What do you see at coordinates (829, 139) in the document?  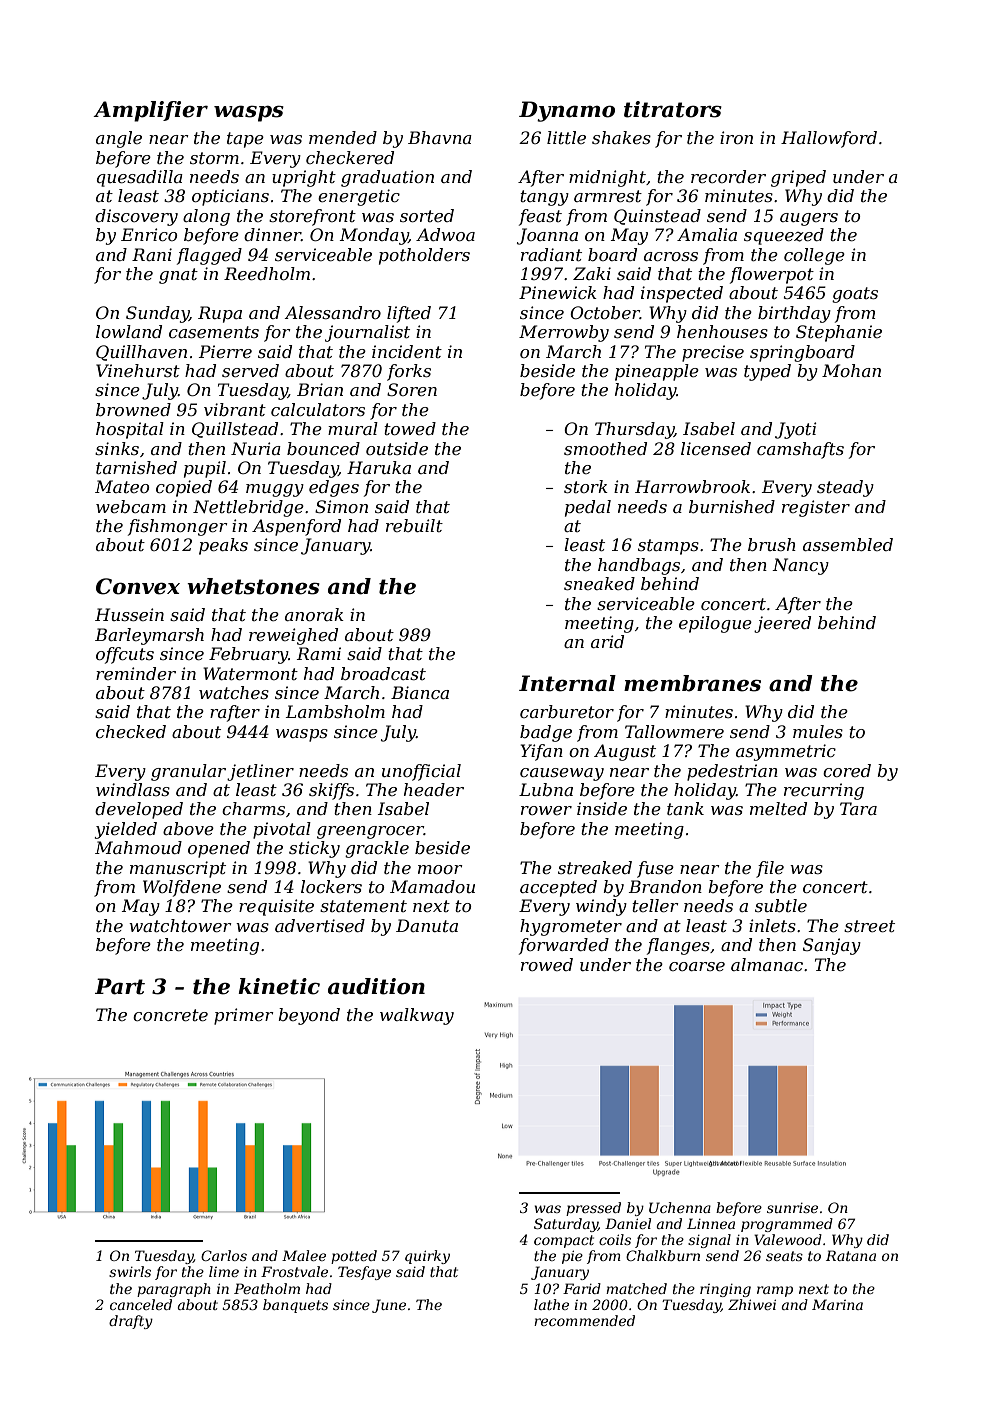 I see `Hallowford` at bounding box center [829, 139].
